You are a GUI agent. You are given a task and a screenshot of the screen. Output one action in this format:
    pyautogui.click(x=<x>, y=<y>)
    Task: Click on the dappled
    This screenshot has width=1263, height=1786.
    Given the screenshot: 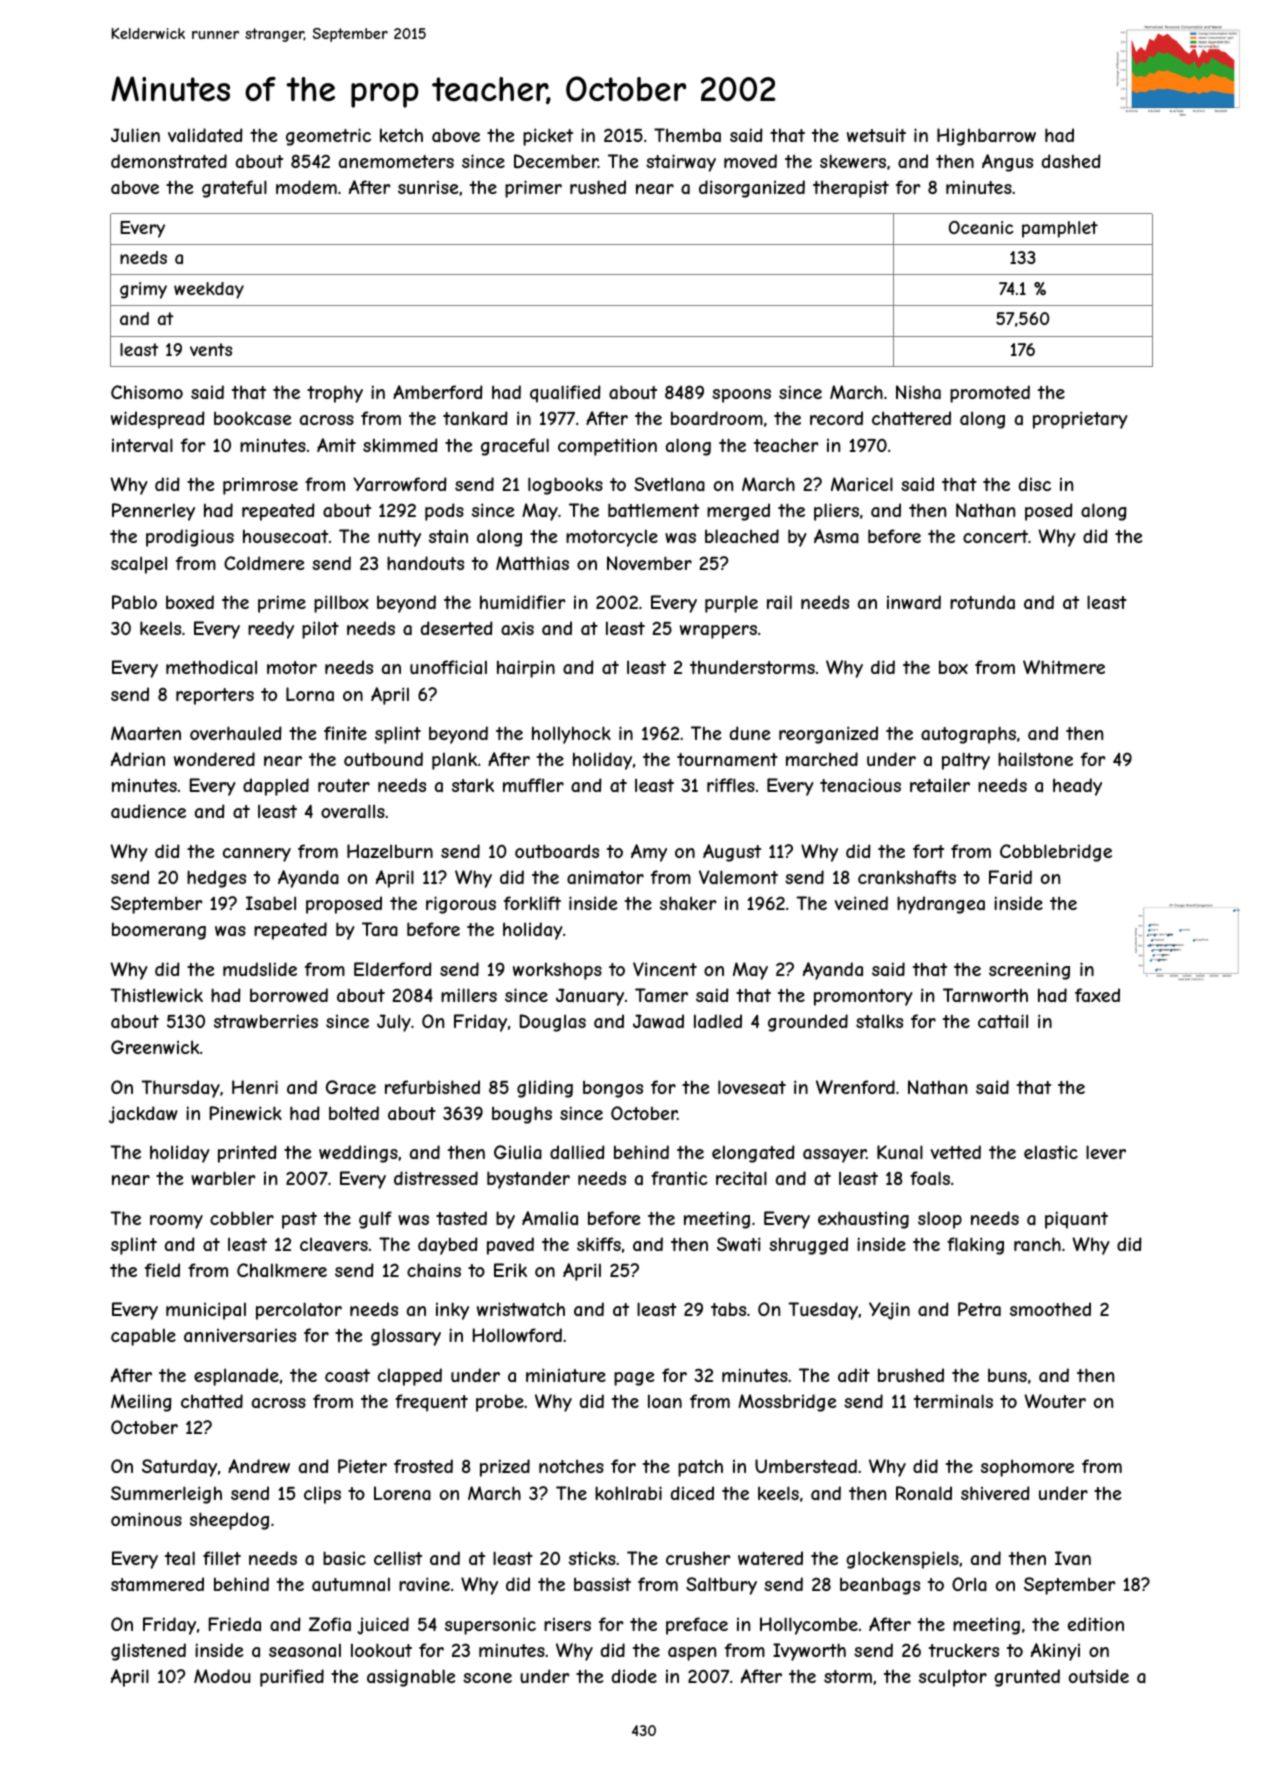 What is the action you would take?
    pyautogui.click(x=276, y=787)
